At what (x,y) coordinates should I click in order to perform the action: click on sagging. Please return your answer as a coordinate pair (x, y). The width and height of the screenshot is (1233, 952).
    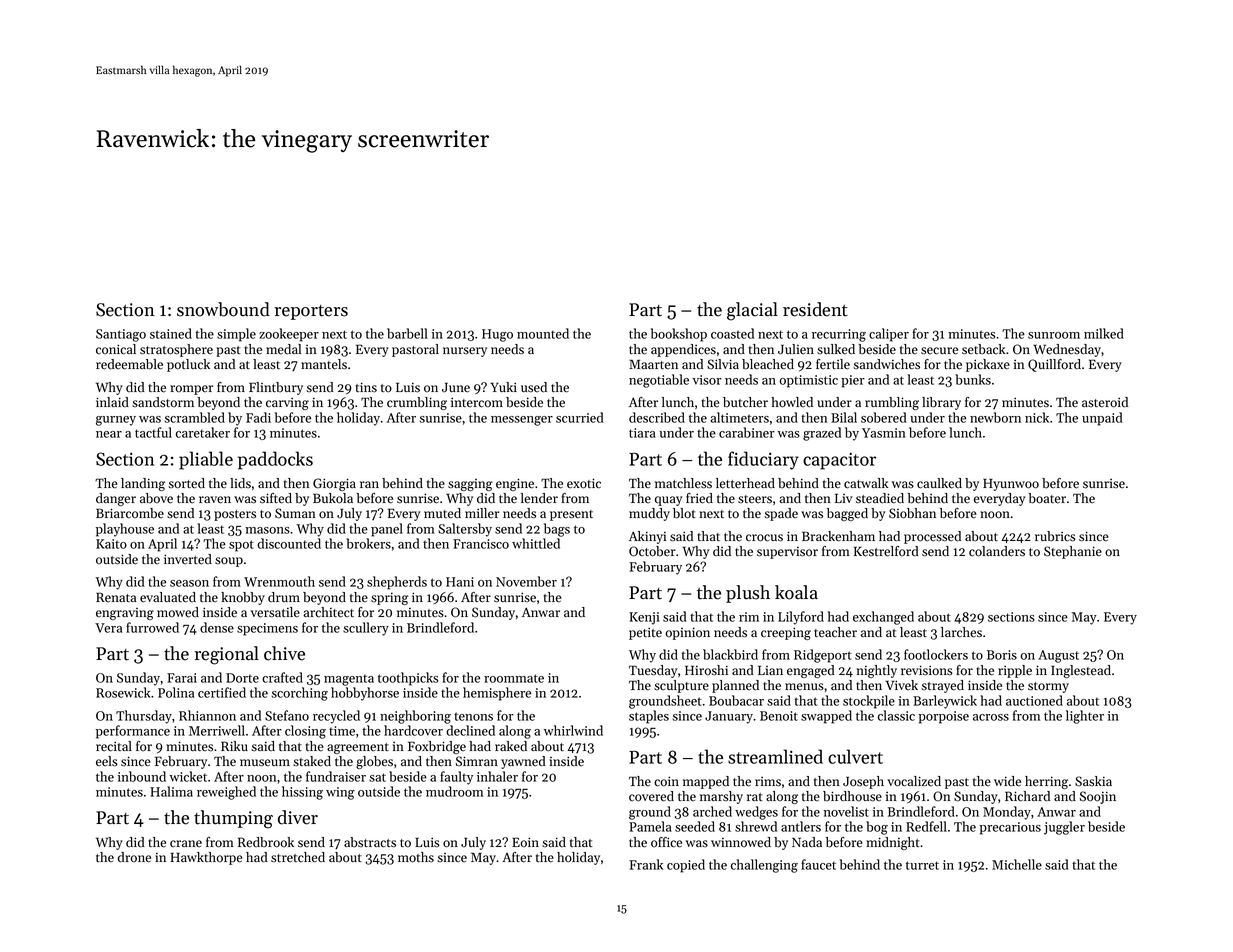
    Looking at the image, I should click on (470, 485).
